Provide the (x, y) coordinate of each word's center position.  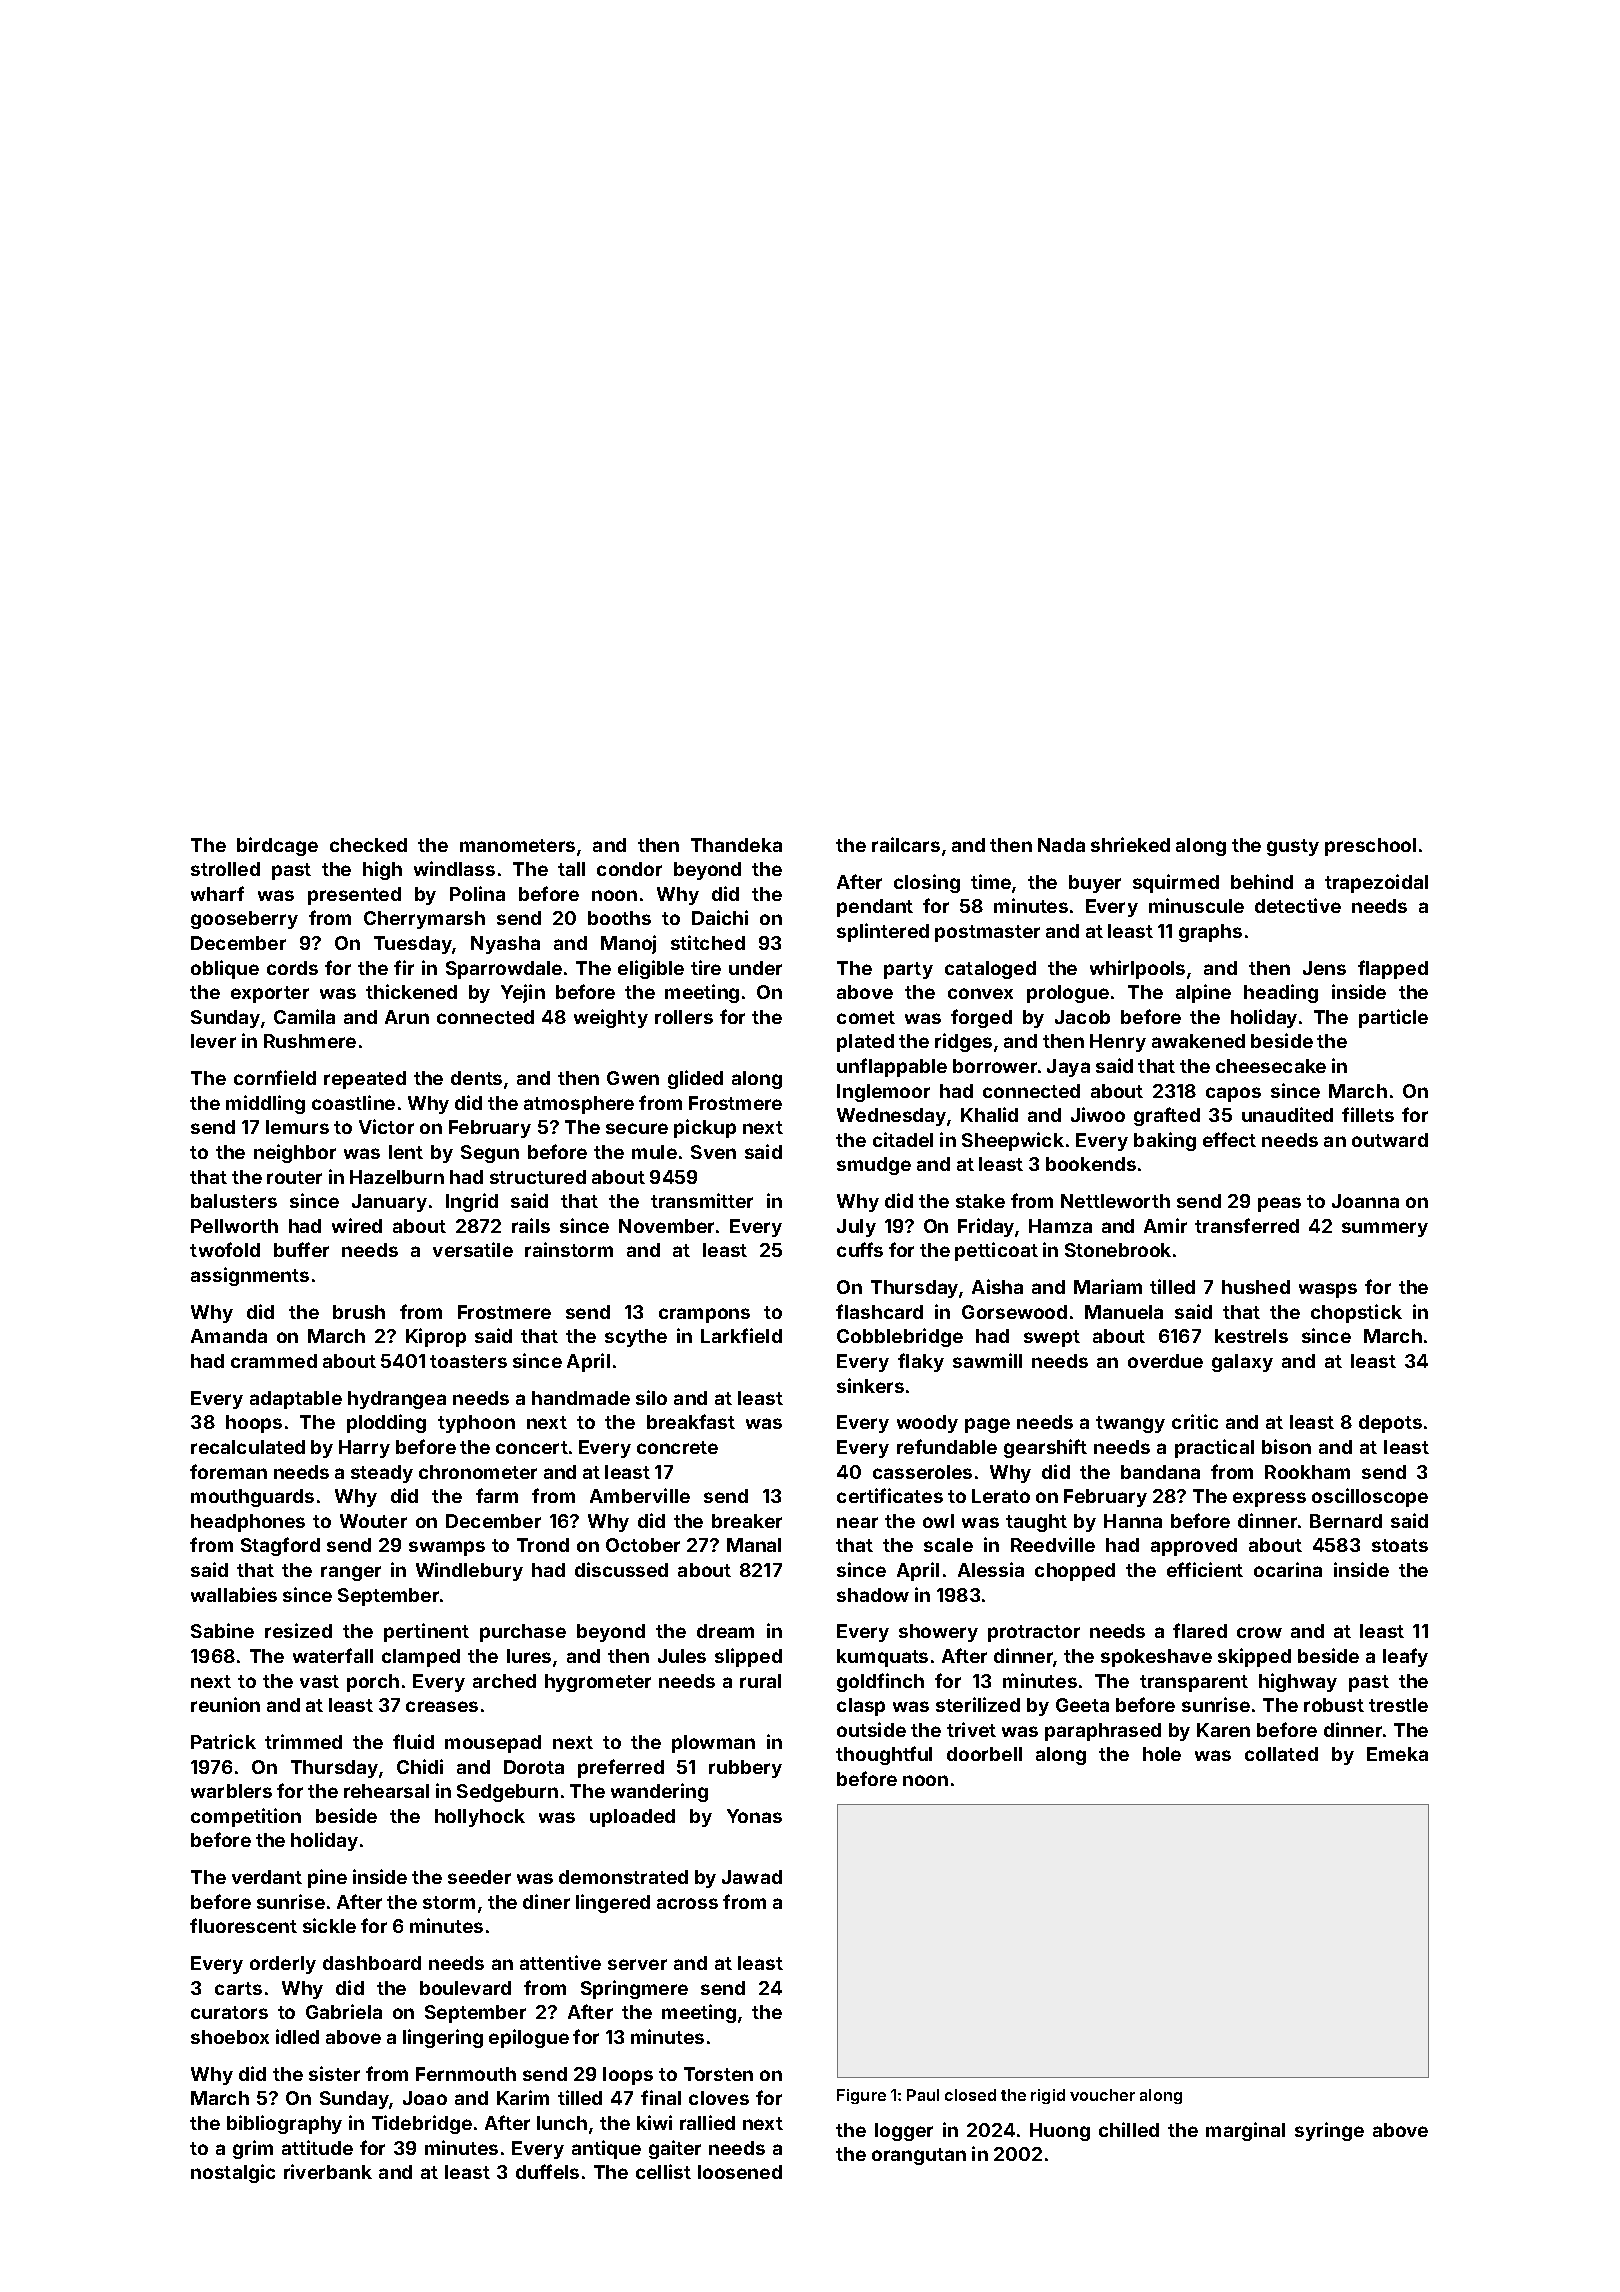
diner (546, 1901)
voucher (1102, 2095)
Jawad (752, 1877)
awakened (1198, 1041)
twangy (1130, 1424)
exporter (270, 994)
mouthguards (252, 1498)
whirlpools (1137, 969)
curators (229, 2012)
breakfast (691, 1421)
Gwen (633, 1078)
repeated (365, 1080)
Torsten (718, 2074)
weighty (611, 1018)
